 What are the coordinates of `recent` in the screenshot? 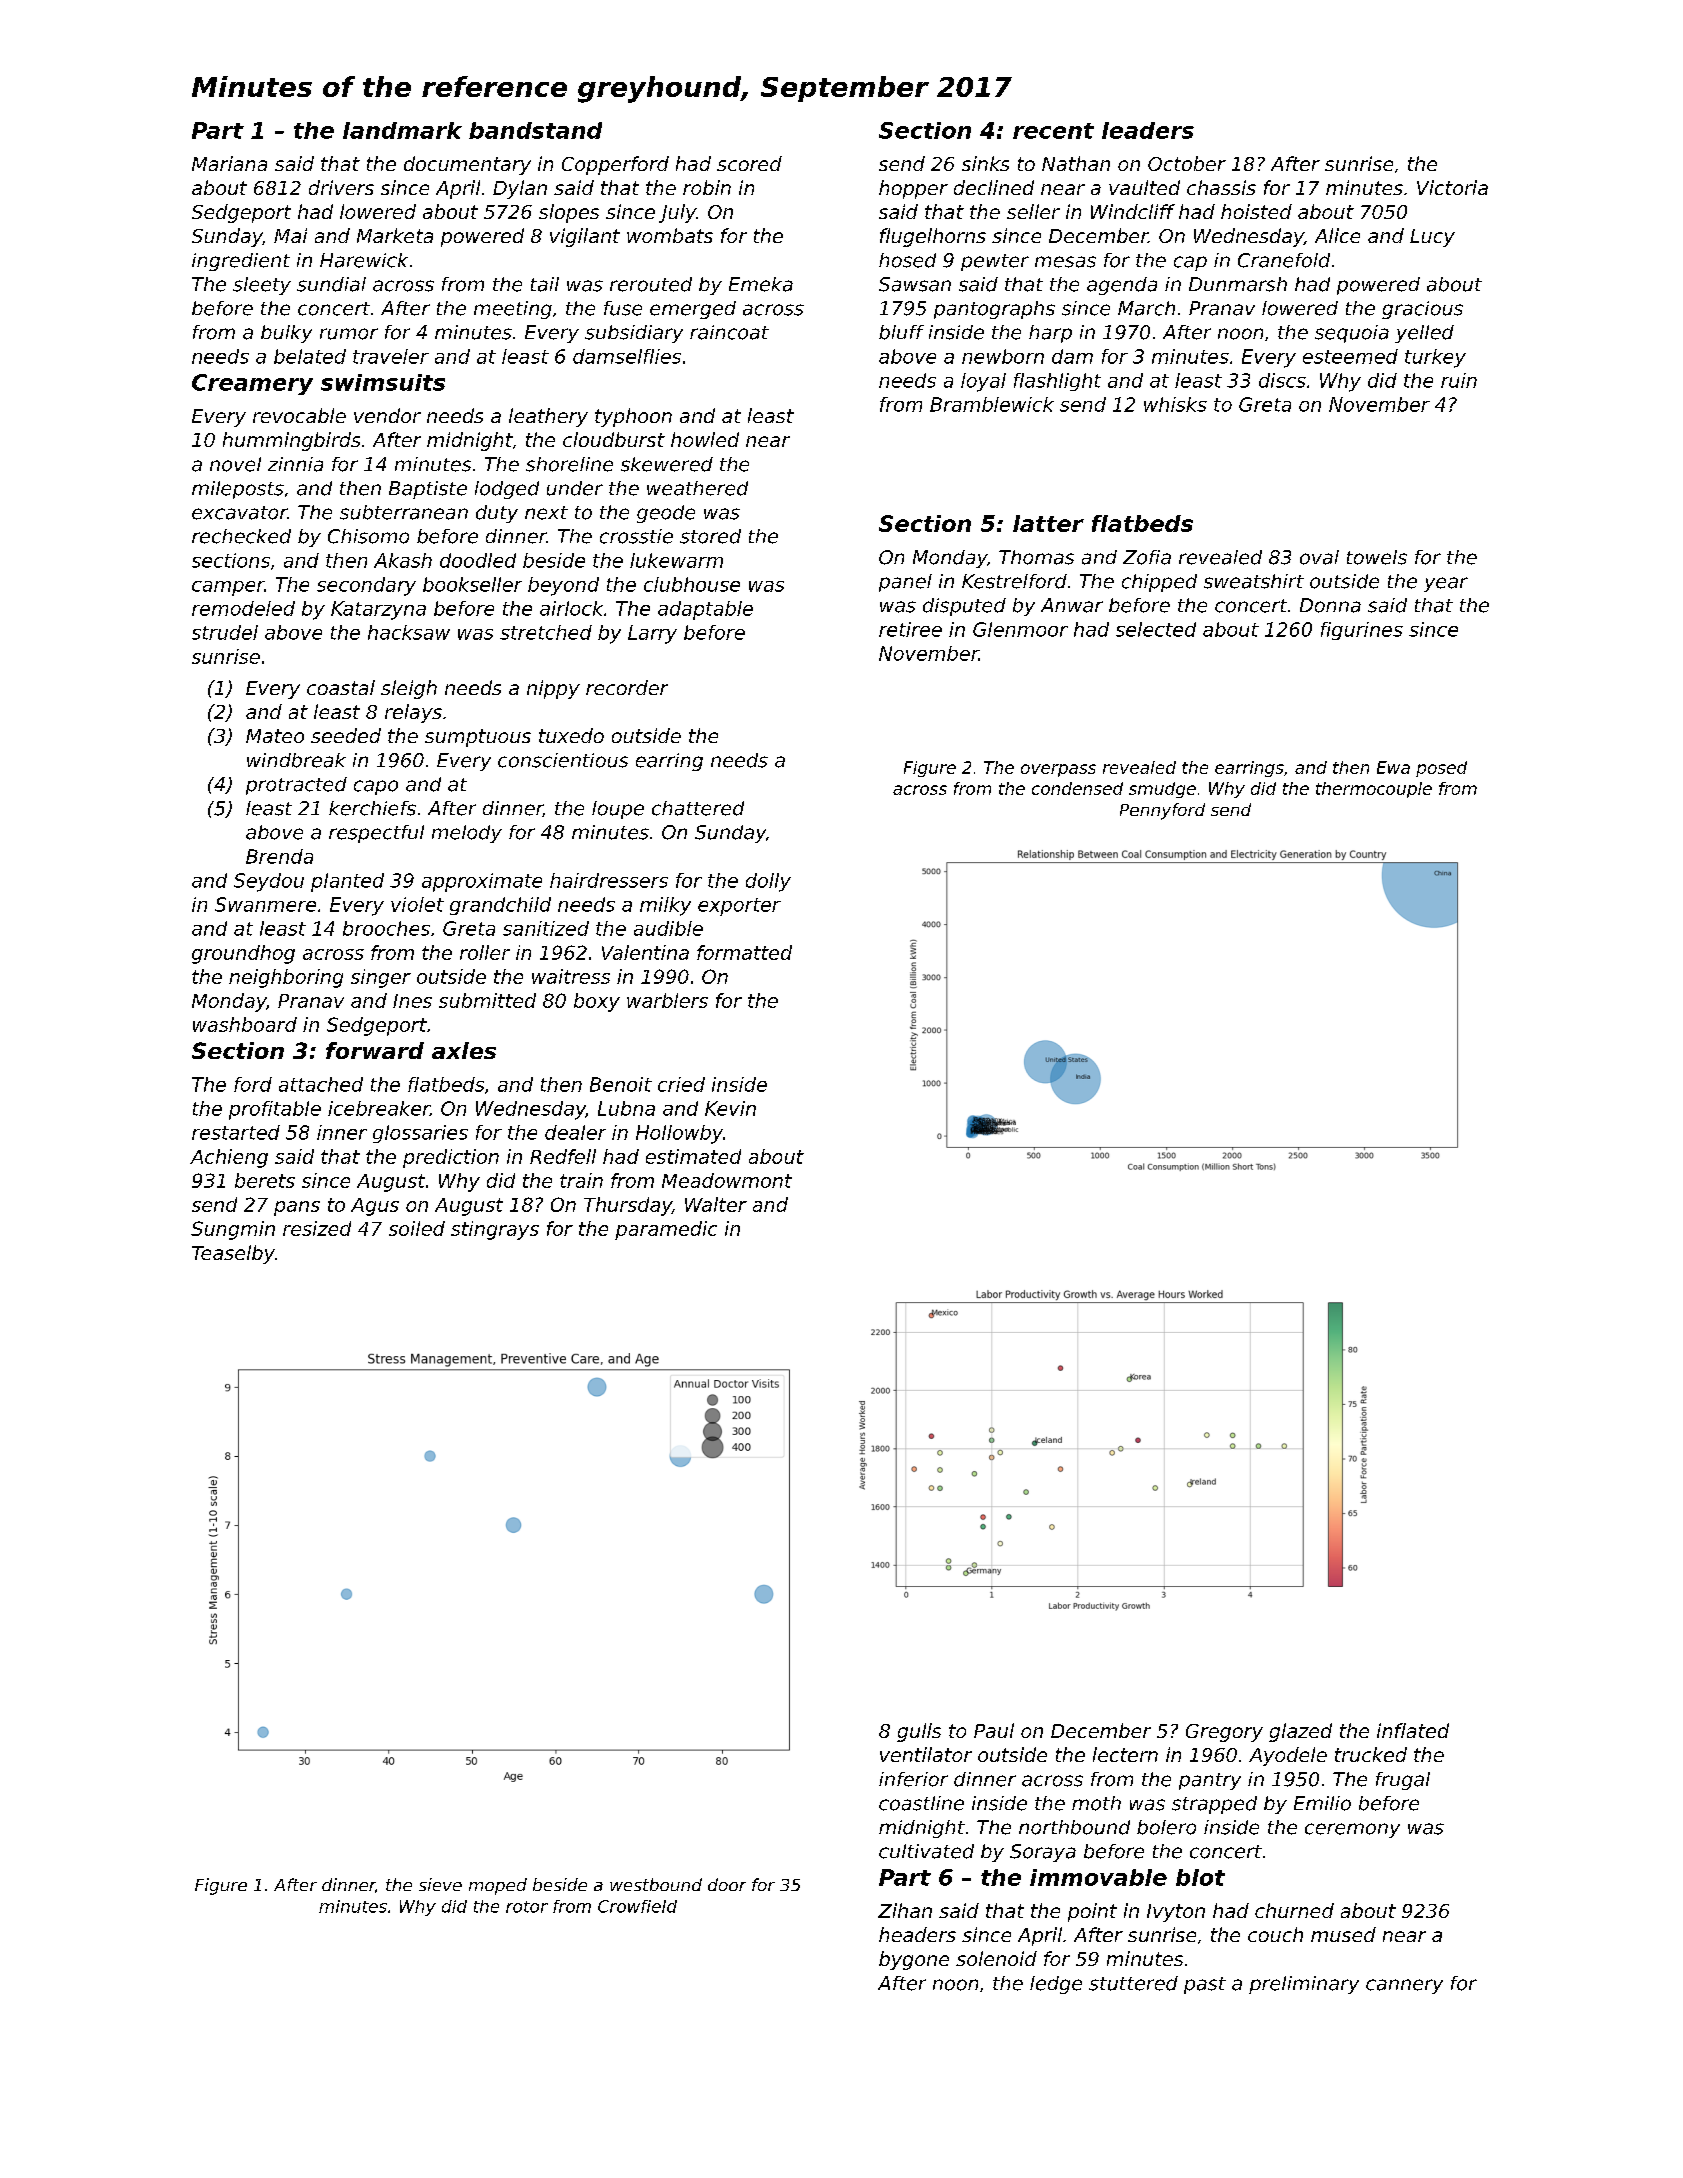 It's located at (1053, 131).
